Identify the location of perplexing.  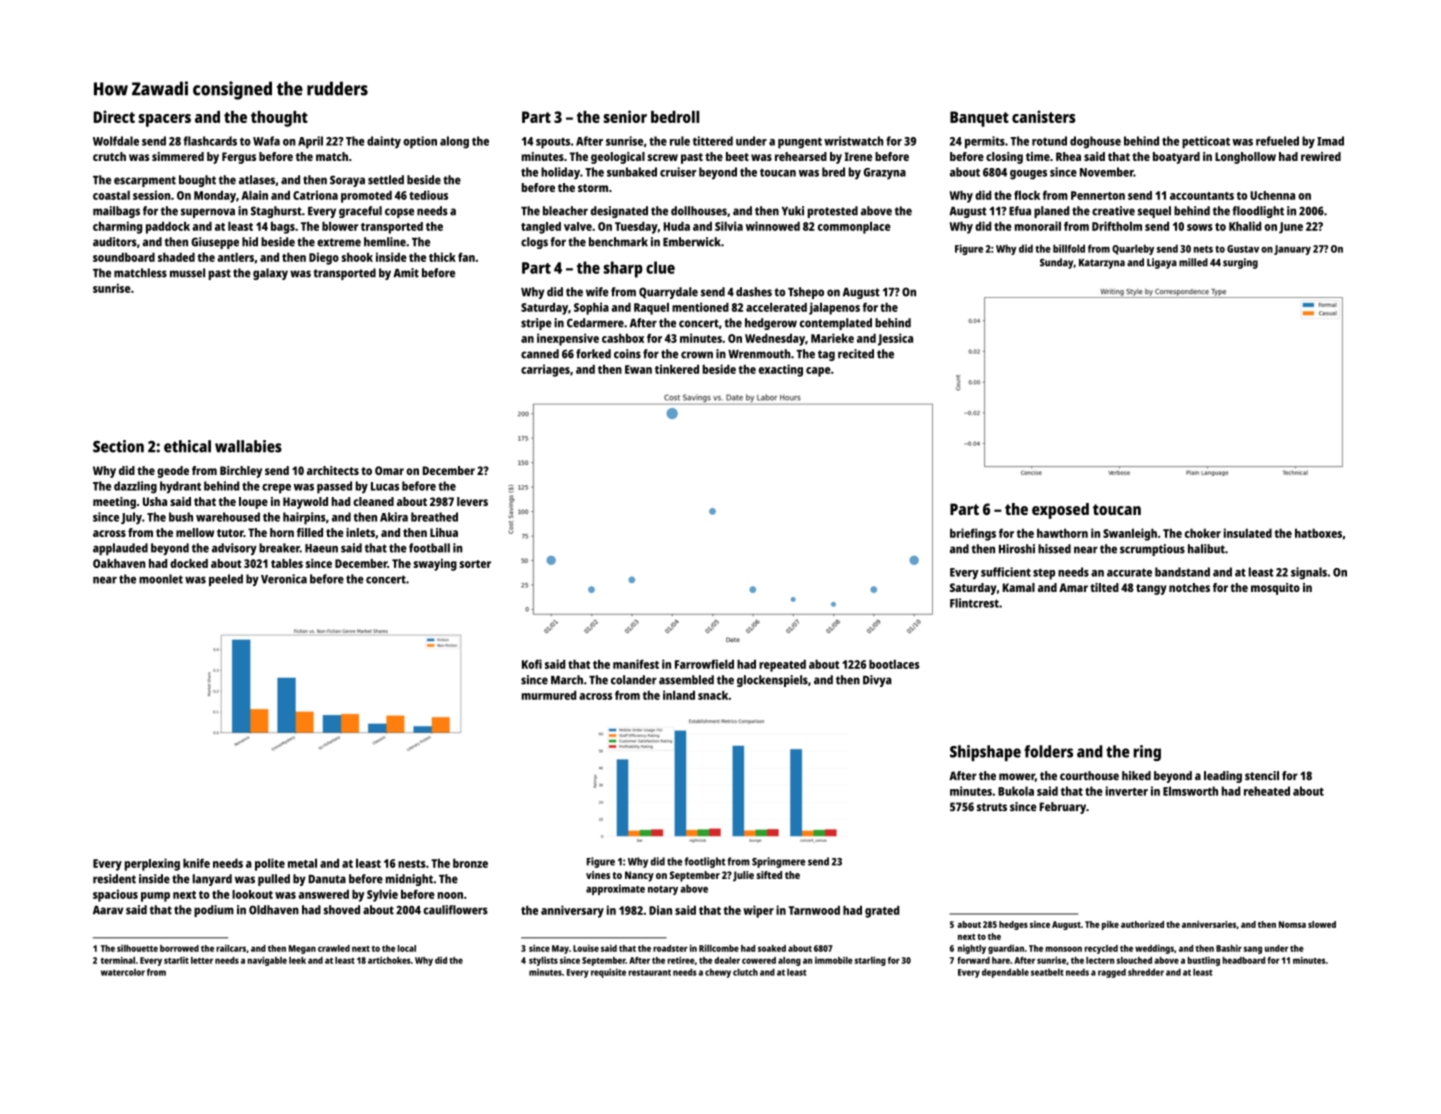
(152, 864).
